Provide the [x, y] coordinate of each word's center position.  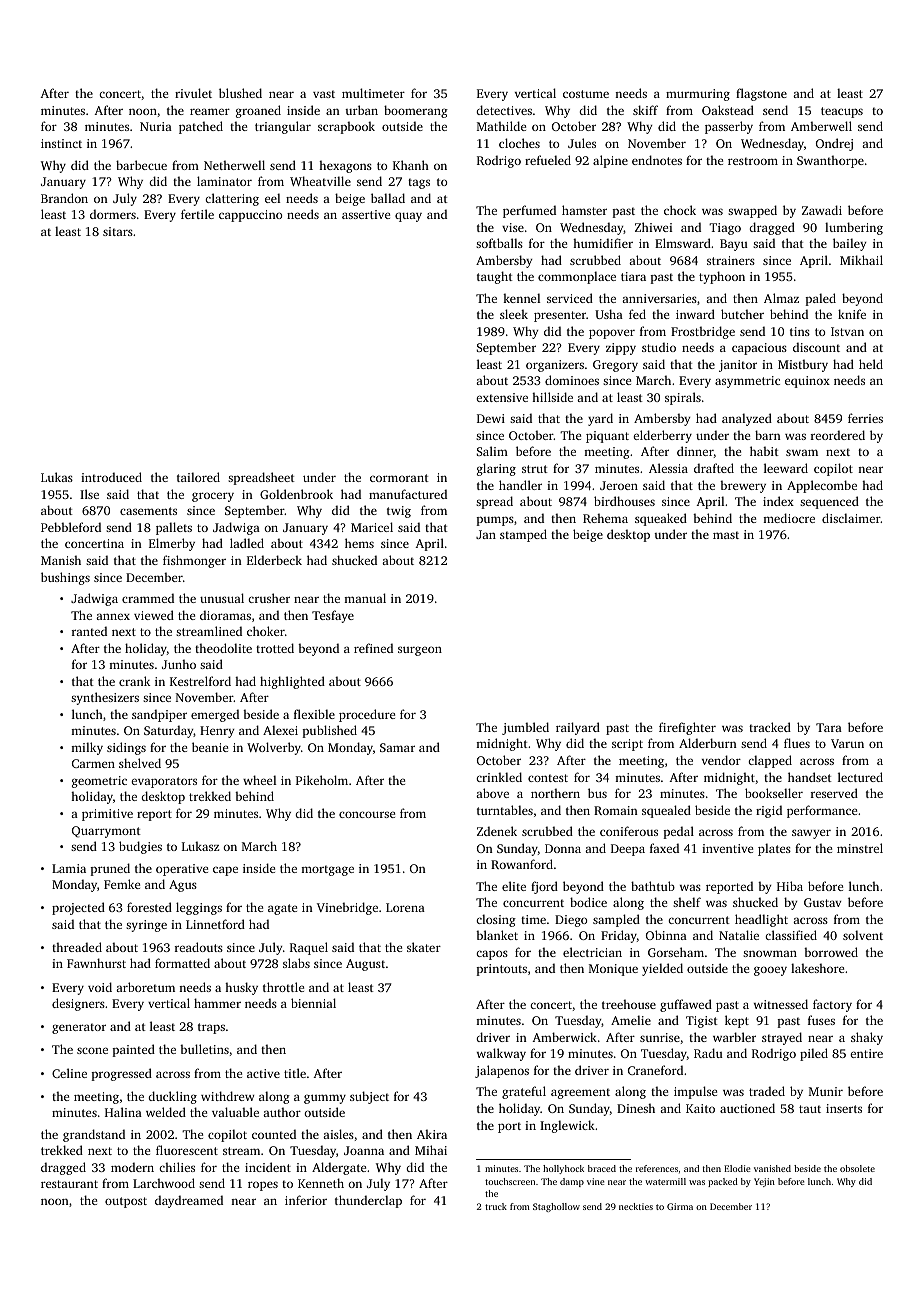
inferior [306, 1200]
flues [797, 743]
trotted [275, 648]
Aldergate [339, 1168]
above [492, 793]
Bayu [734, 245]
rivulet [193, 93]
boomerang [416, 111]
